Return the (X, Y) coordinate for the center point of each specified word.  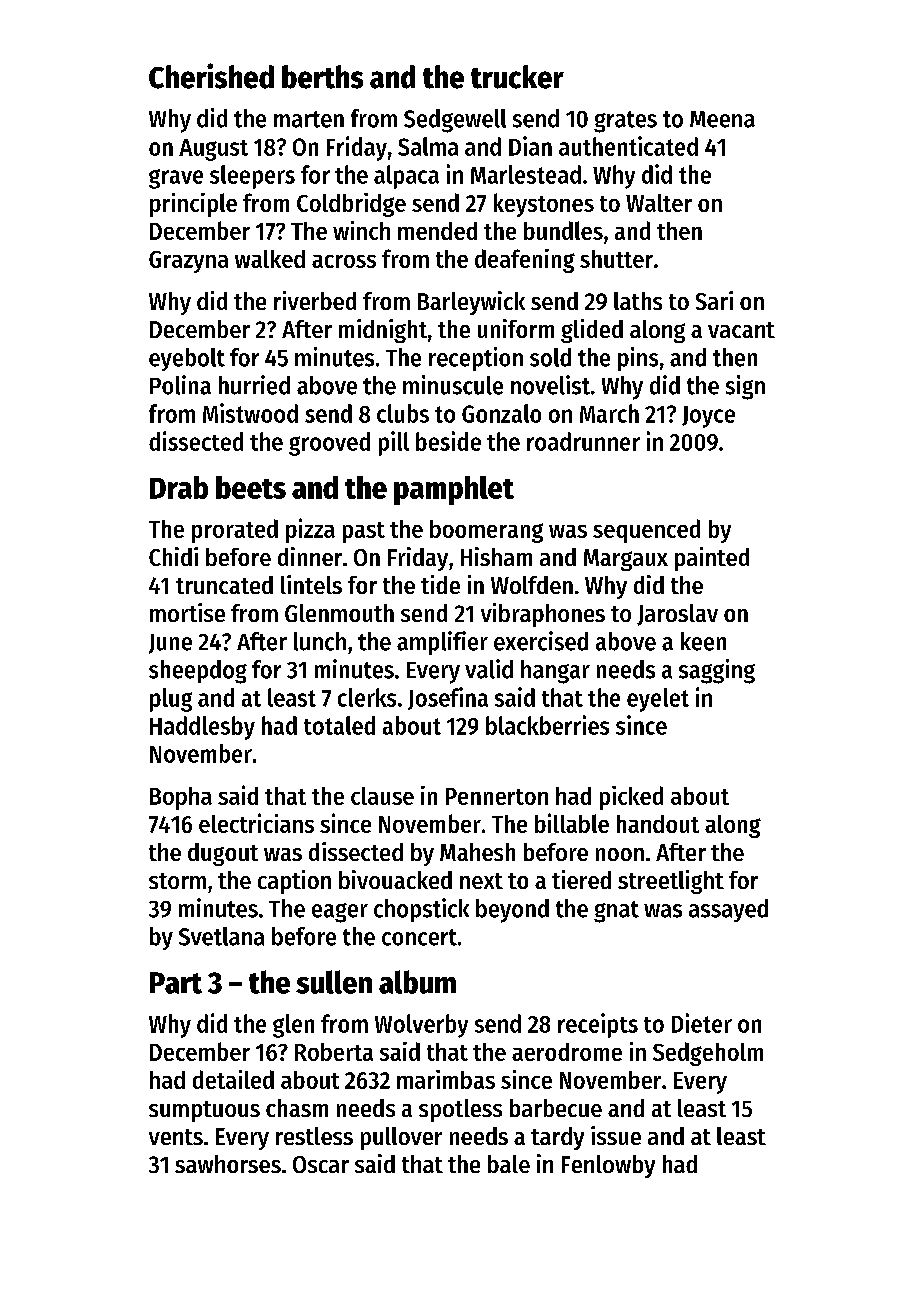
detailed (233, 1079)
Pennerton (497, 796)
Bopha (181, 798)
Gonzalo (501, 413)
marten (309, 119)
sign (745, 387)
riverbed (315, 300)
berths (322, 77)
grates (625, 122)
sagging (717, 671)
